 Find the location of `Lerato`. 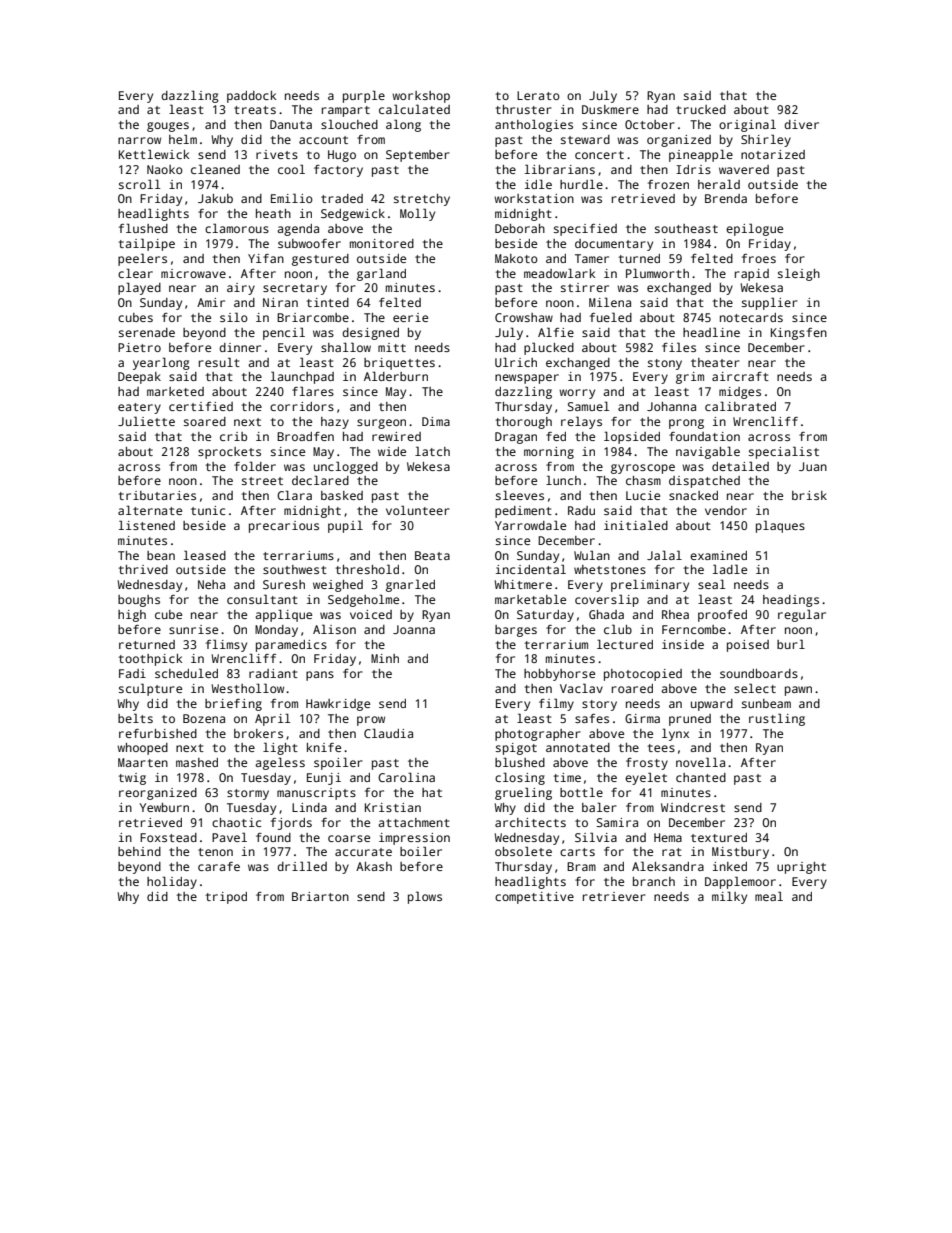

Lerato is located at coordinates (538, 95).
